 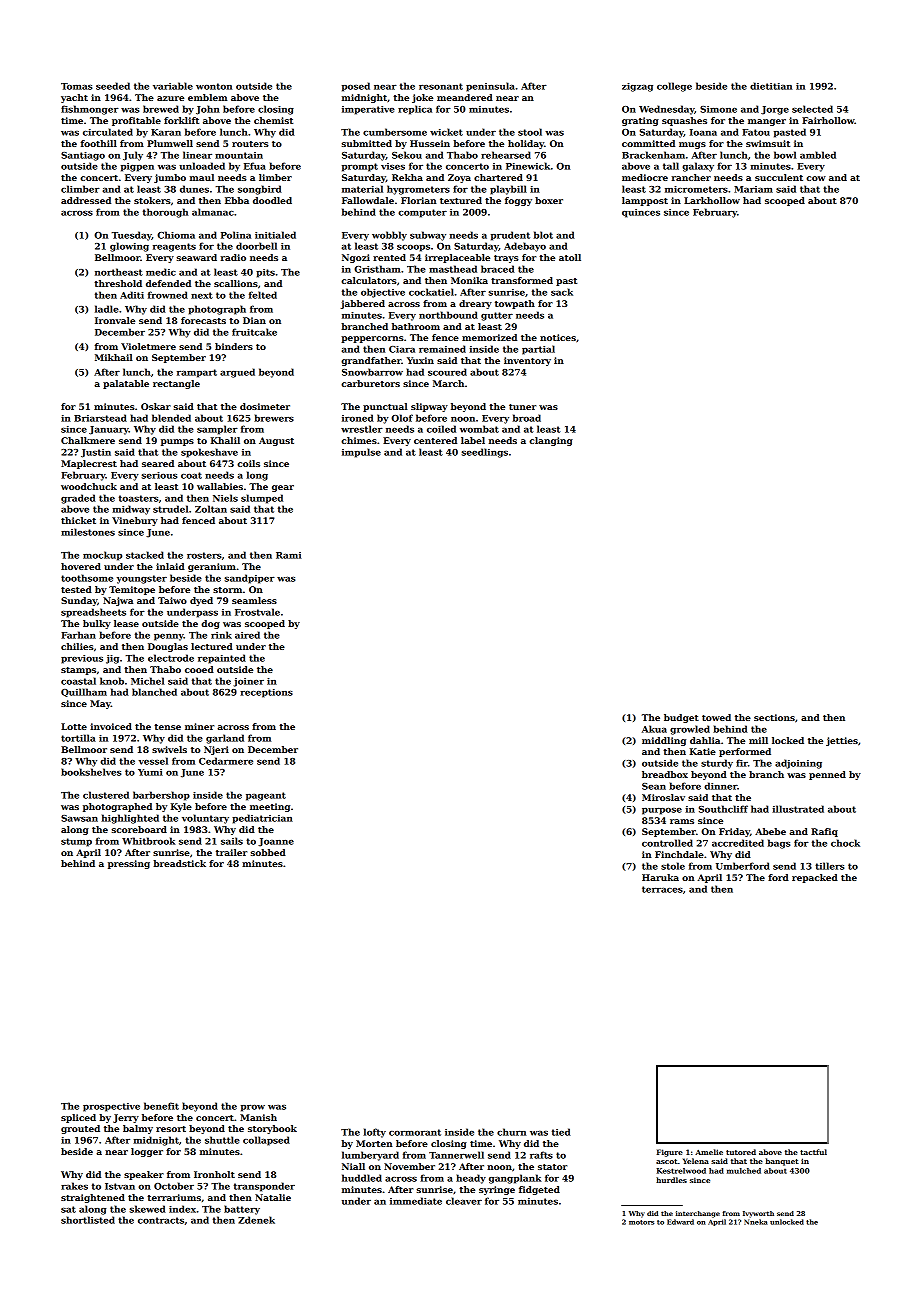 I want to click on clanging, so click(x=551, y=441).
